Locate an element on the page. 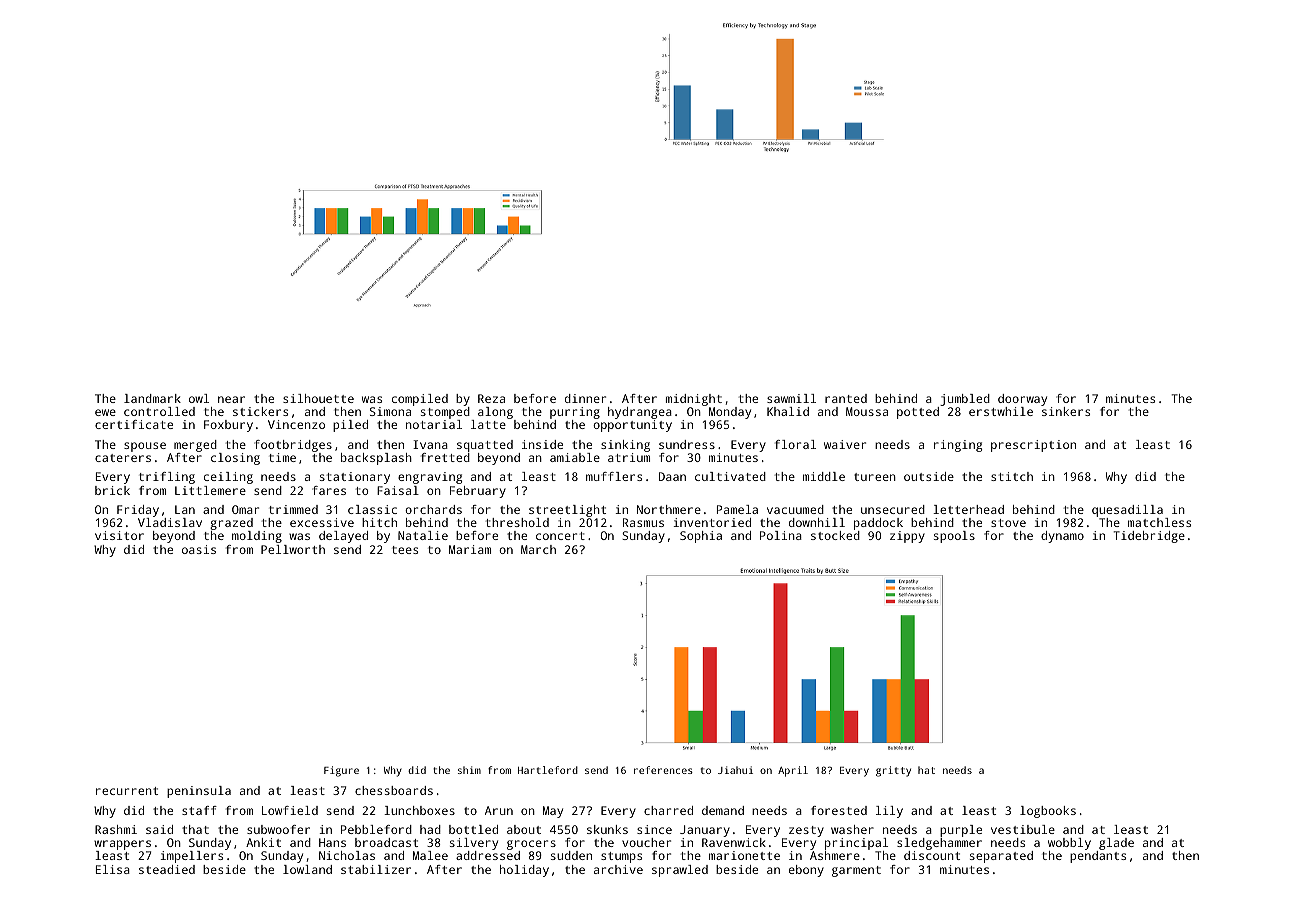 This page has width=1308, height=924. garment is located at coordinates (856, 871).
